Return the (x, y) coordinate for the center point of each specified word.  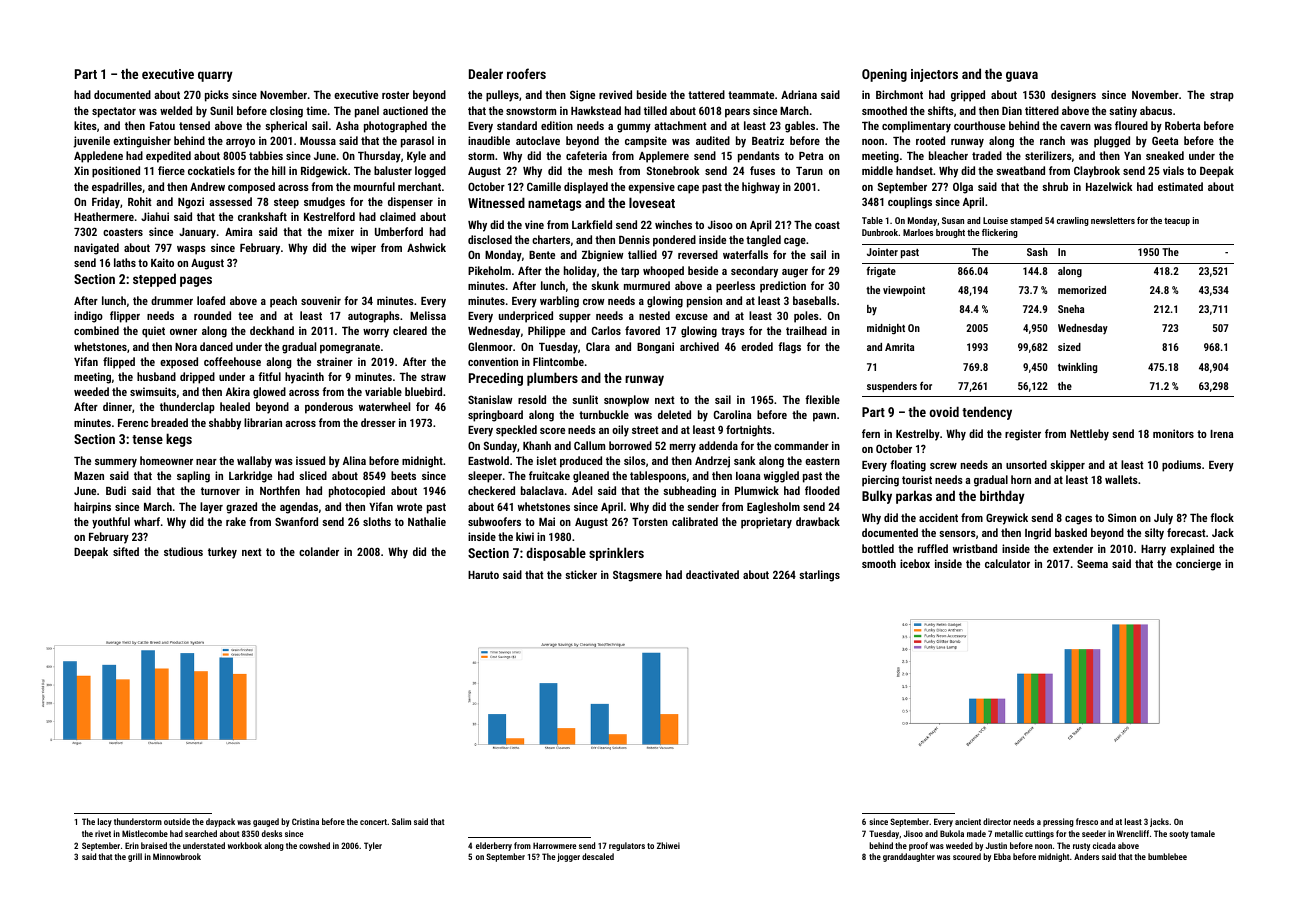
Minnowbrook (177, 856)
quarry (215, 76)
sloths (377, 521)
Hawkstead (596, 110)
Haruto (483, 575)
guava (1022, 76)
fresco (1087, 821)
